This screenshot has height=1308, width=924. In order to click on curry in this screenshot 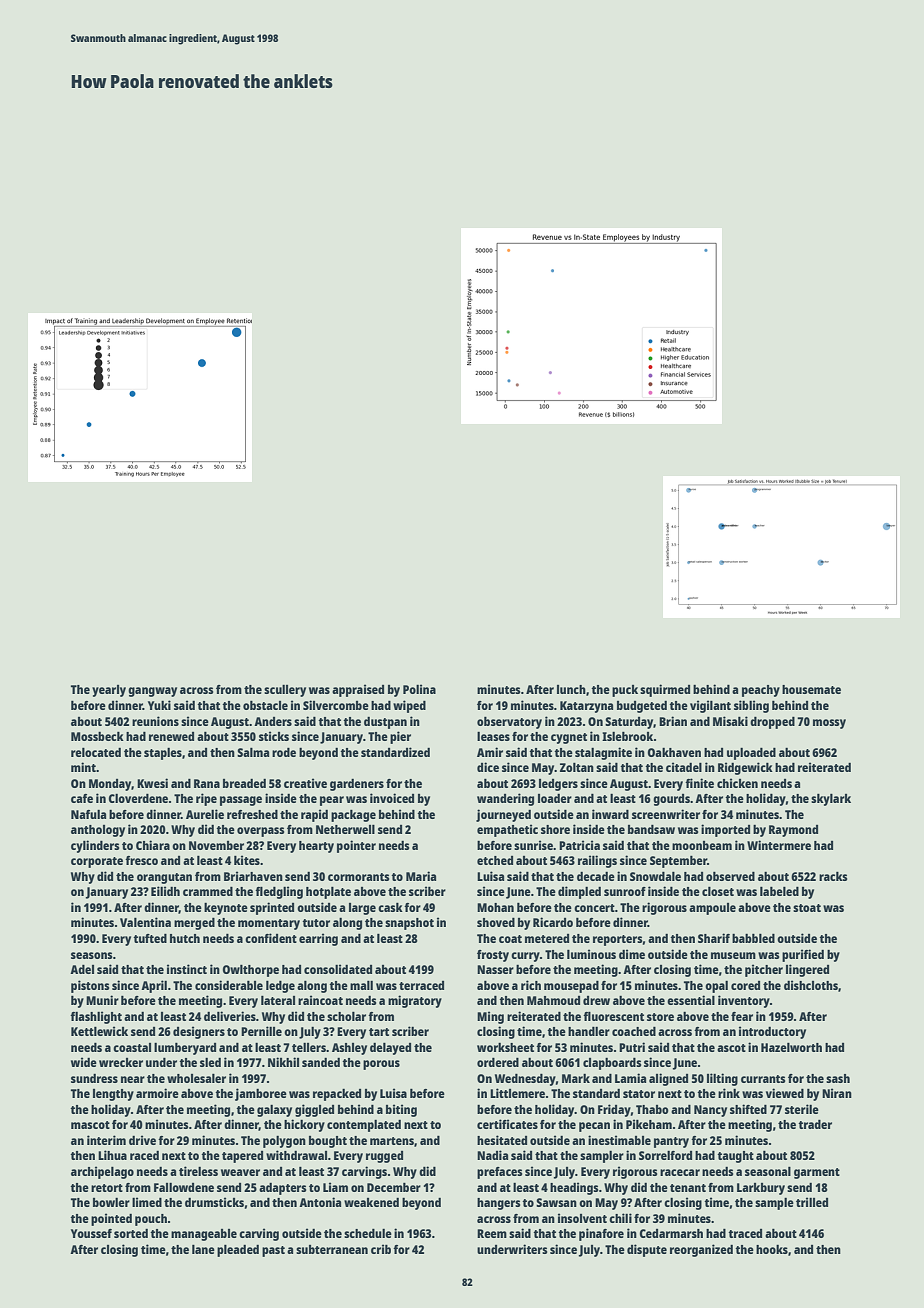, I will do `click(525, 957)`.
